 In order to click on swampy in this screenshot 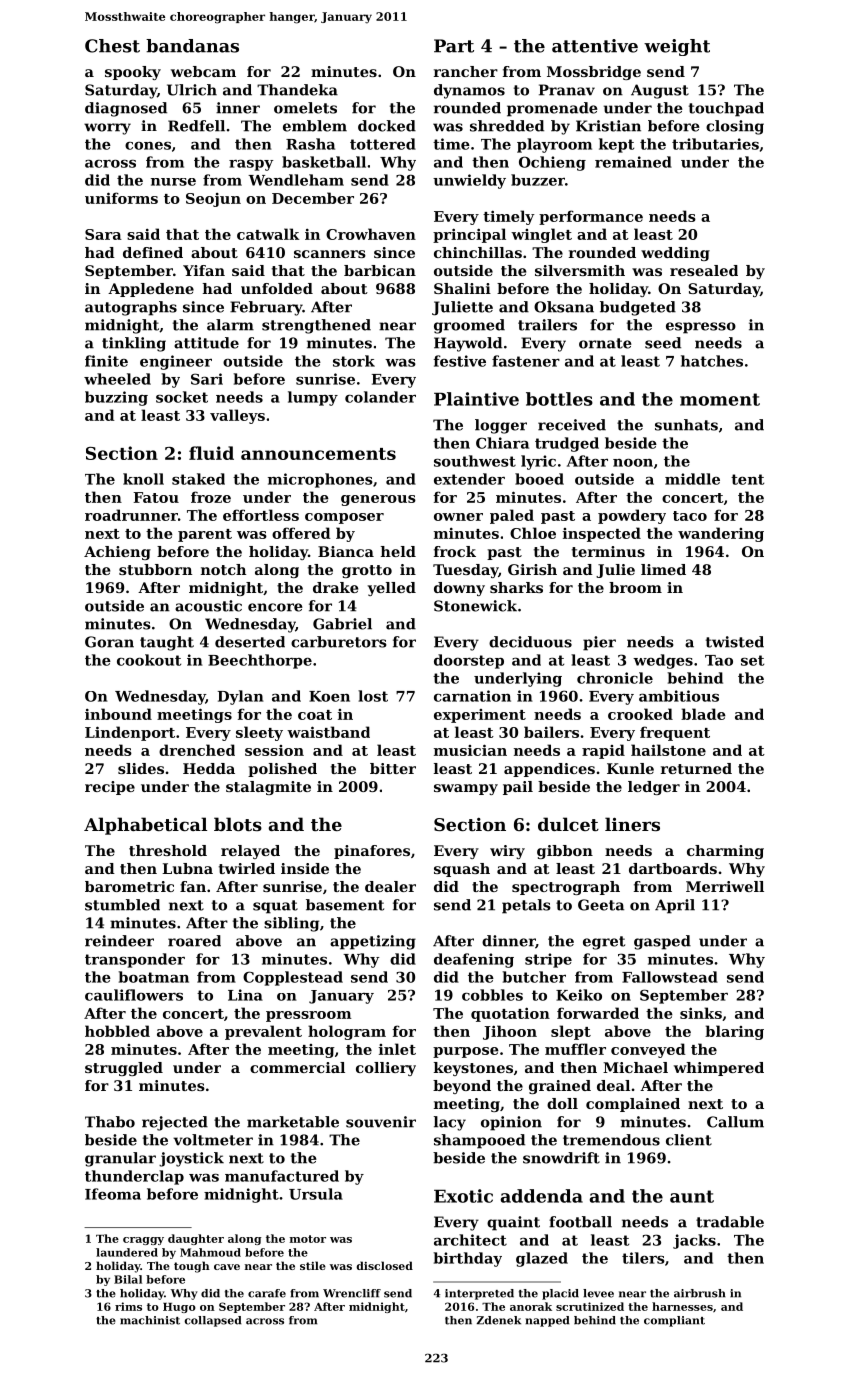, I will do `click(466, 789)`.
